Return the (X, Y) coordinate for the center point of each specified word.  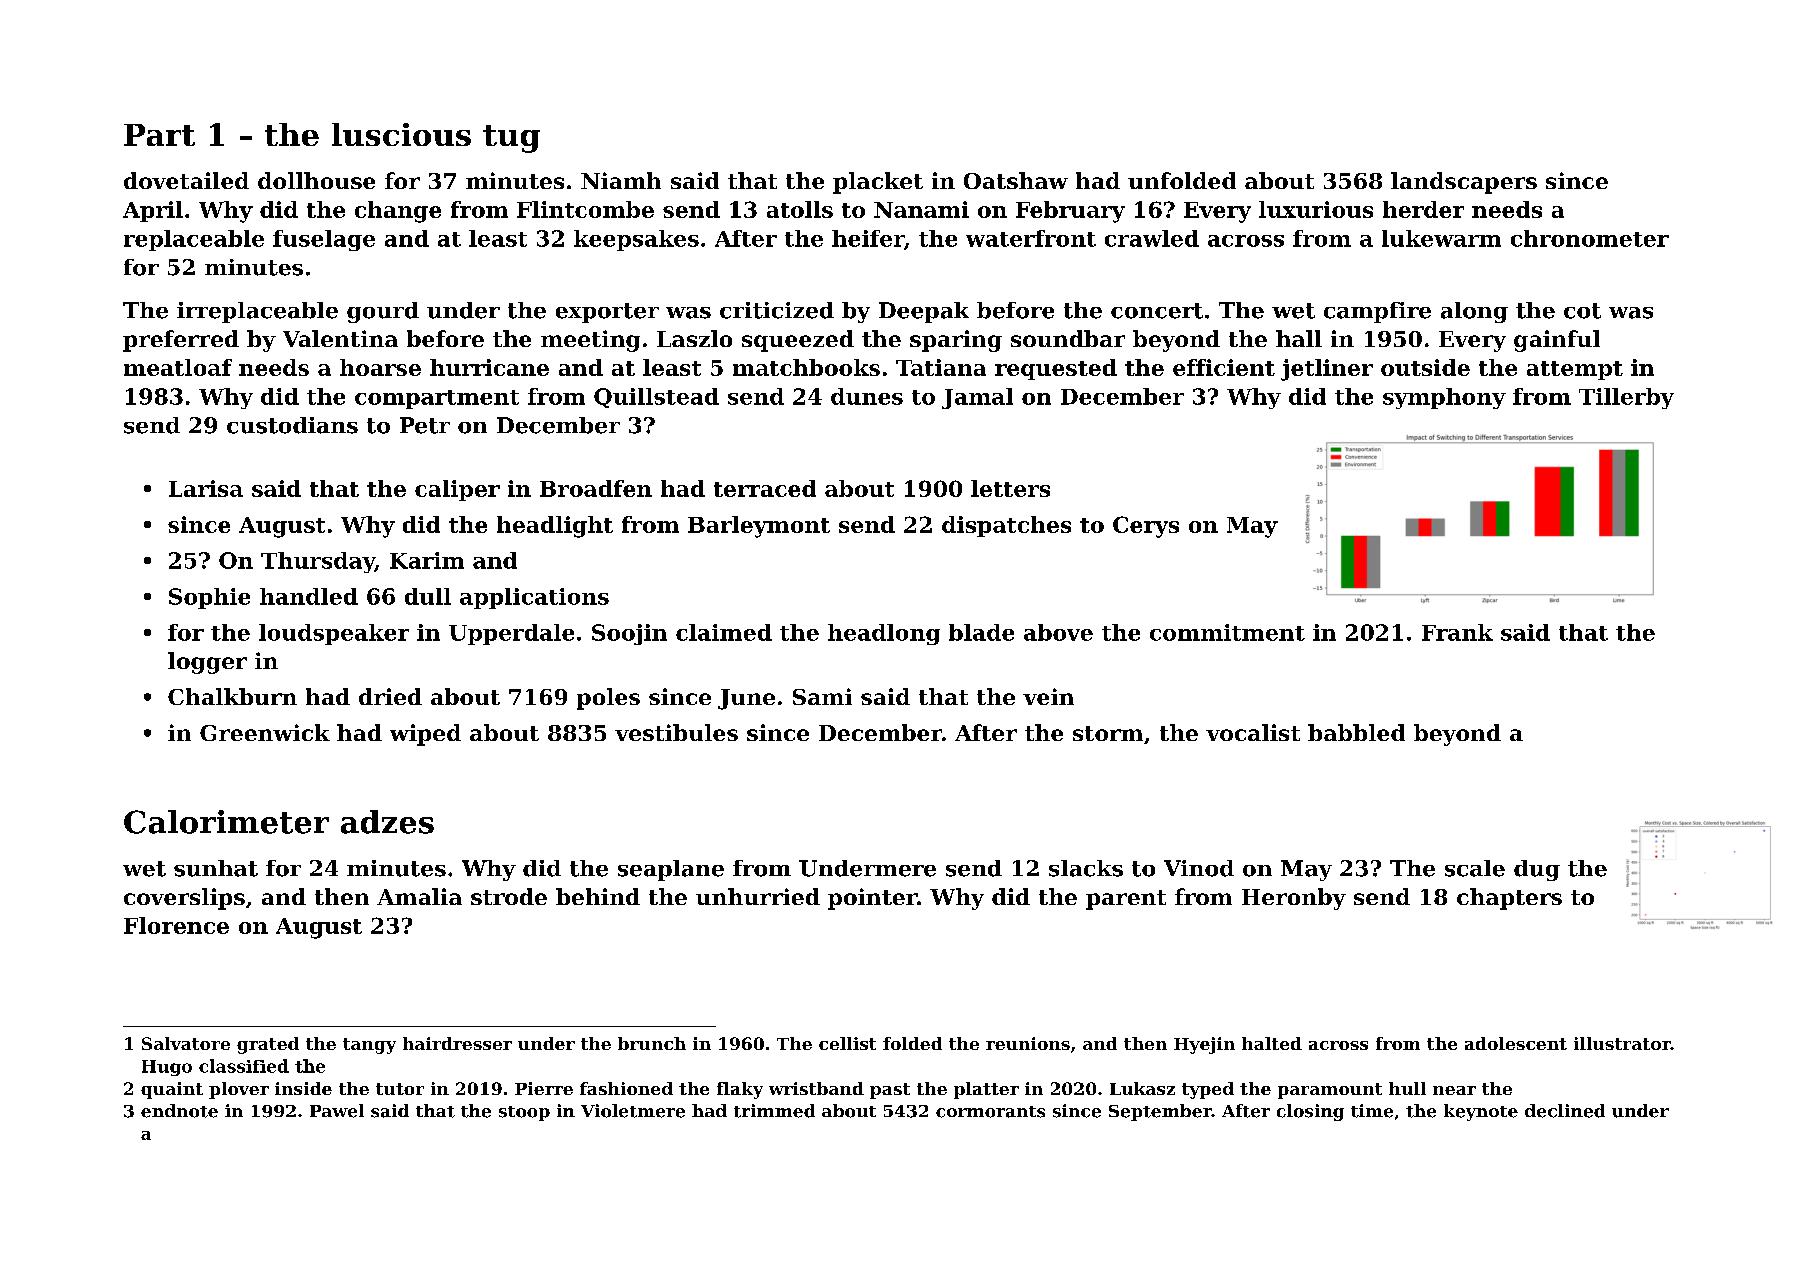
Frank (1457, 632)
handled (309, 596)
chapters (1509, 899)
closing (1310, 1112)
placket (878, 183)
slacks (1086, 868)
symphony (1444, 398)
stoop (524, 1113)
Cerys (1146, 527)
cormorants (990, 1112)
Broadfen (596, 488)
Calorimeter (226, 822)
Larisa (206, 488)
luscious (401, 134)
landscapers (1464, 183)
